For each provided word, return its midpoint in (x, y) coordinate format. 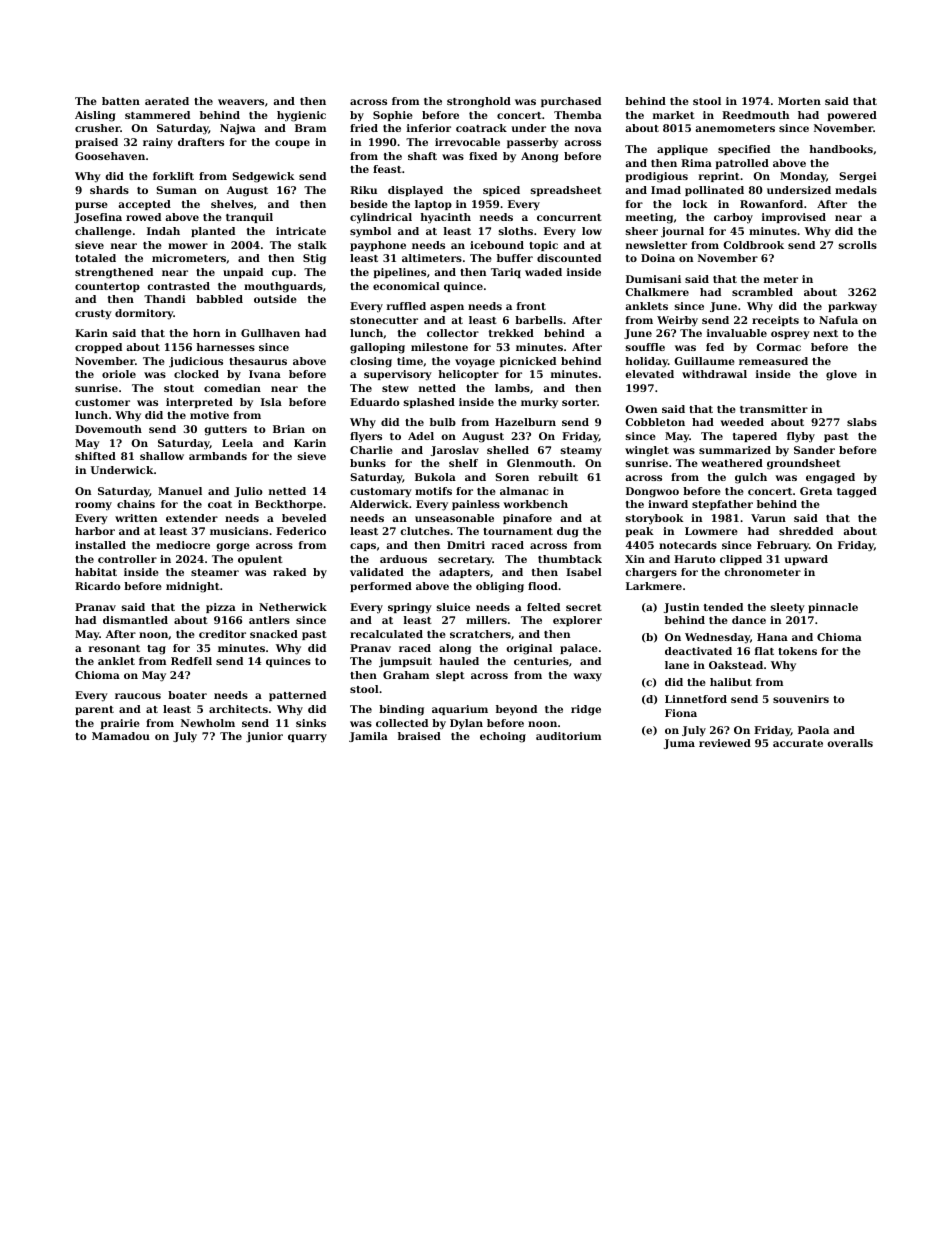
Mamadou (121, 736)
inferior (429, 128)
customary (381, 493)
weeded (742, 422)
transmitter (774, 409)
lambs (512, 388)
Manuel (180, 491)
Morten (799, 101)
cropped (98, 348)
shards (109, 190)
